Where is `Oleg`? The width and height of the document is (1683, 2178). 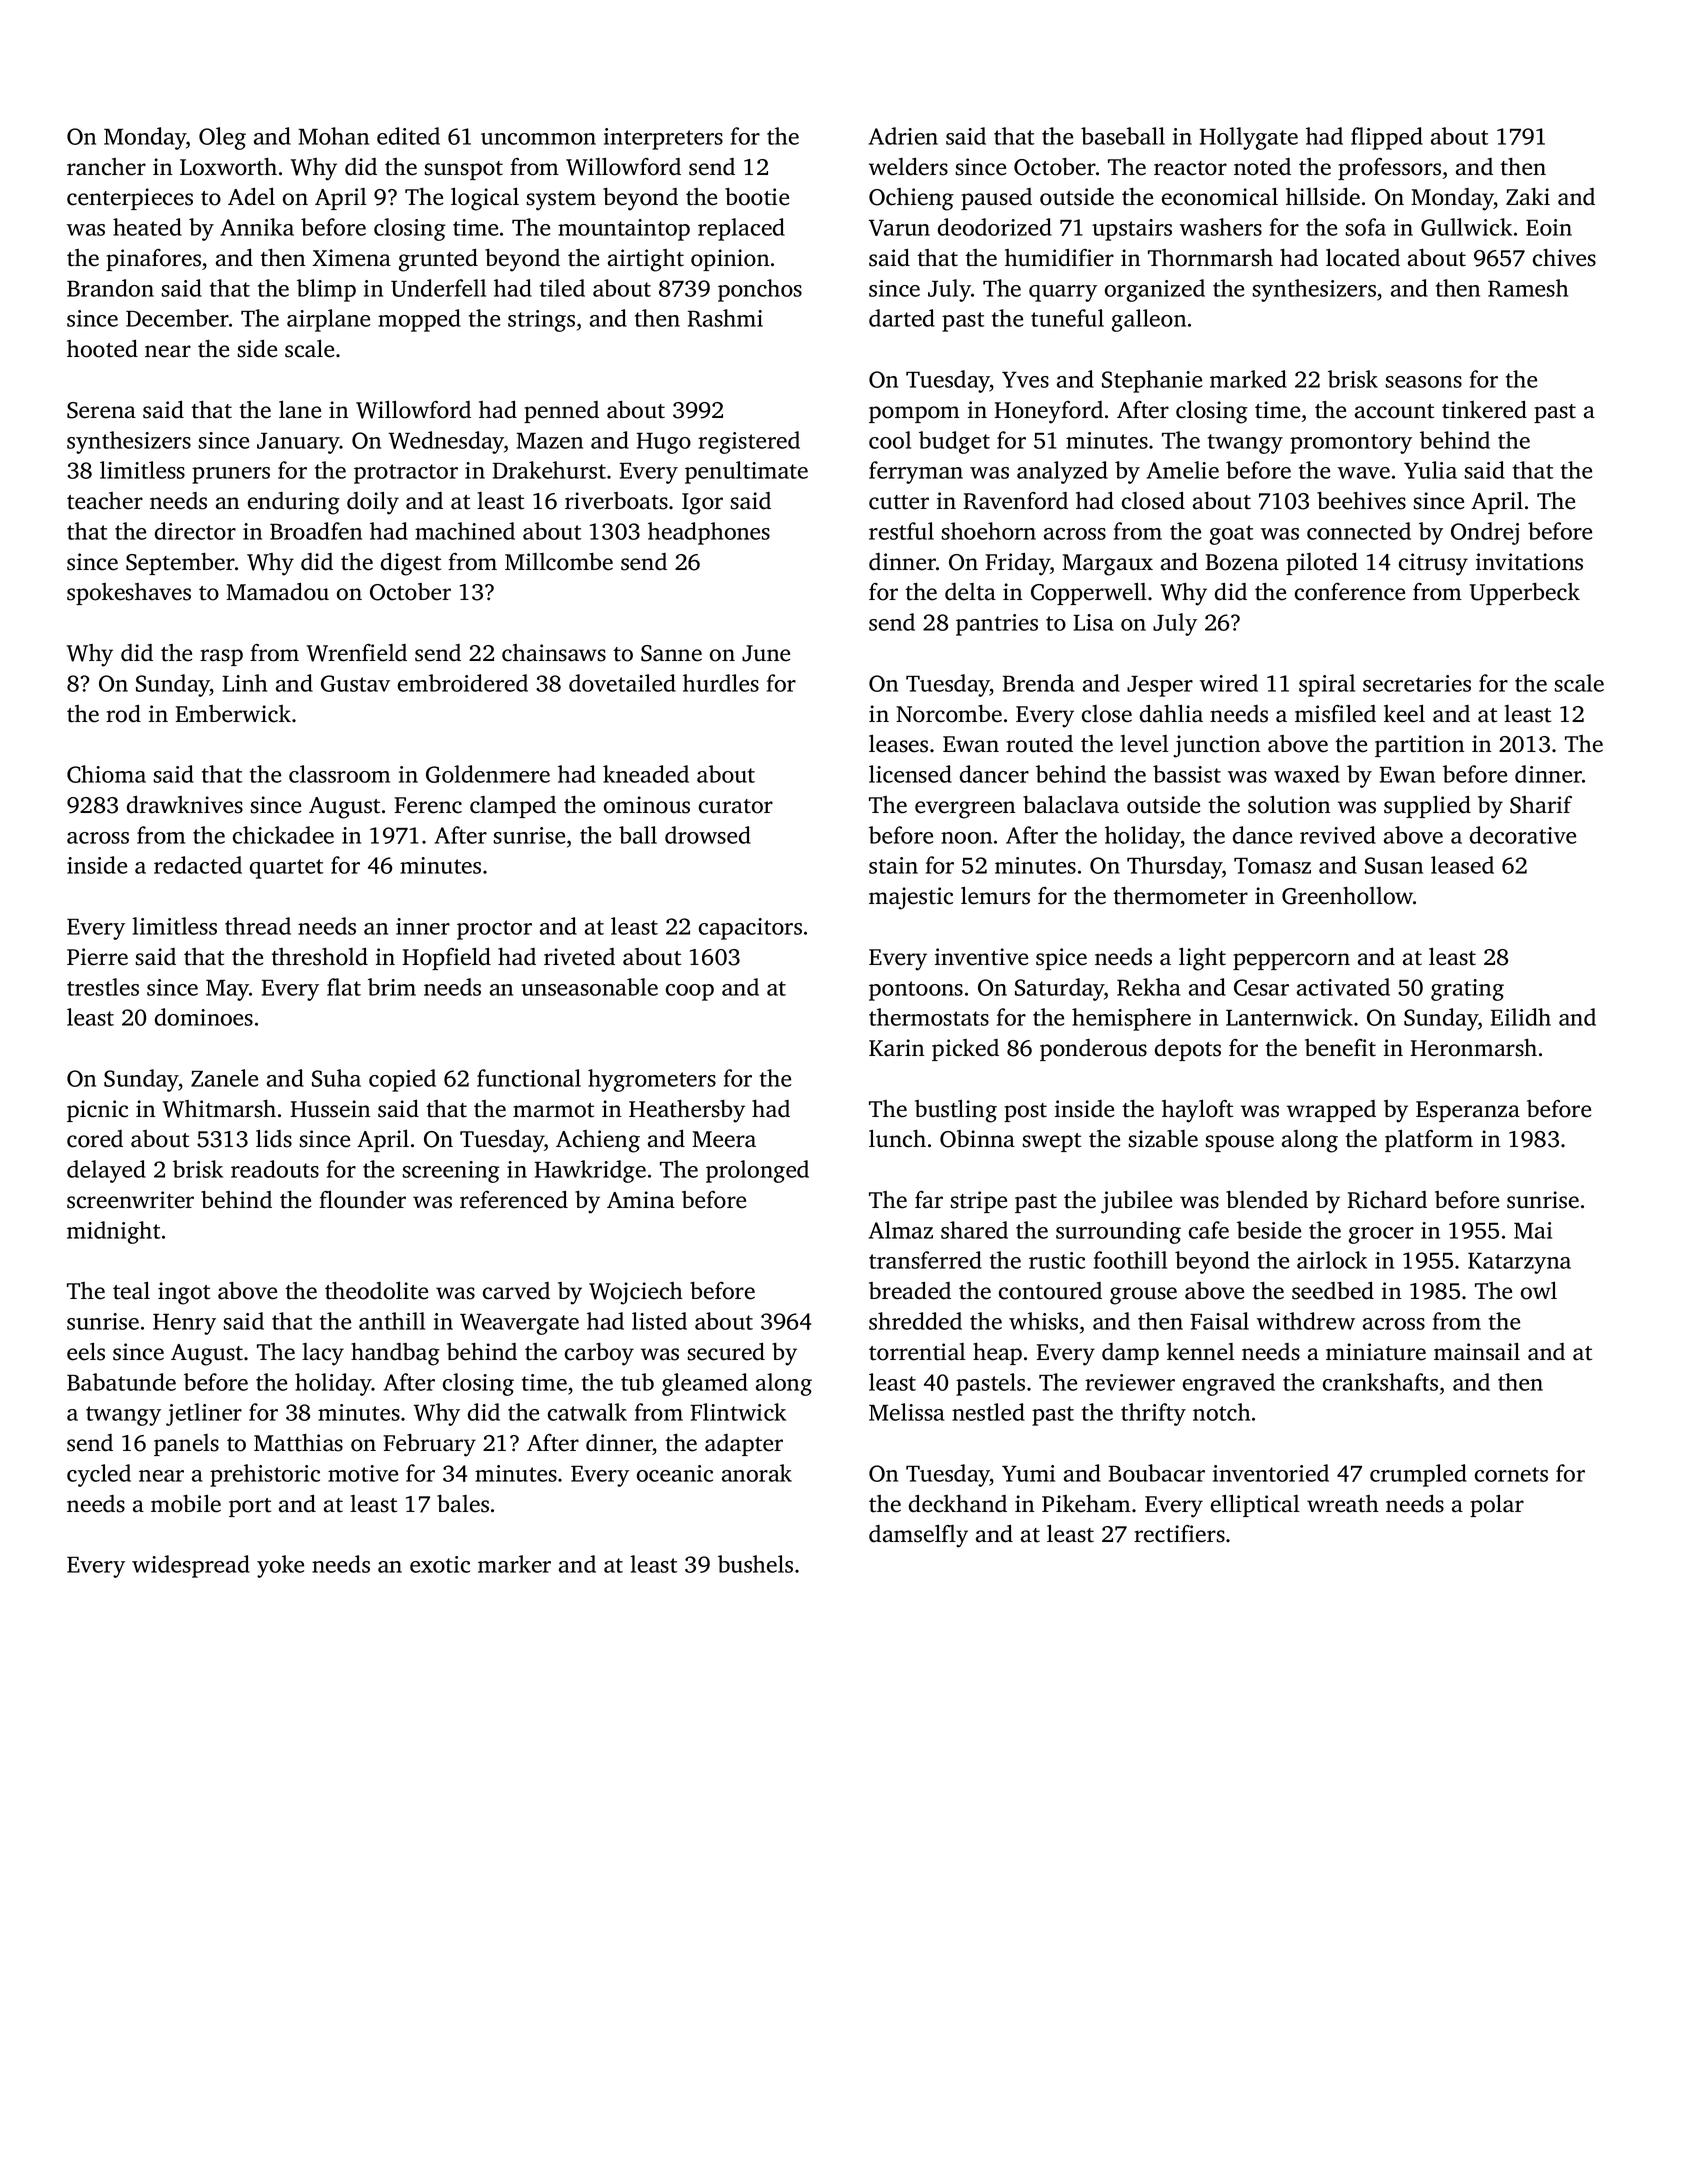
Oleg is located at coordinates (222, 138).
